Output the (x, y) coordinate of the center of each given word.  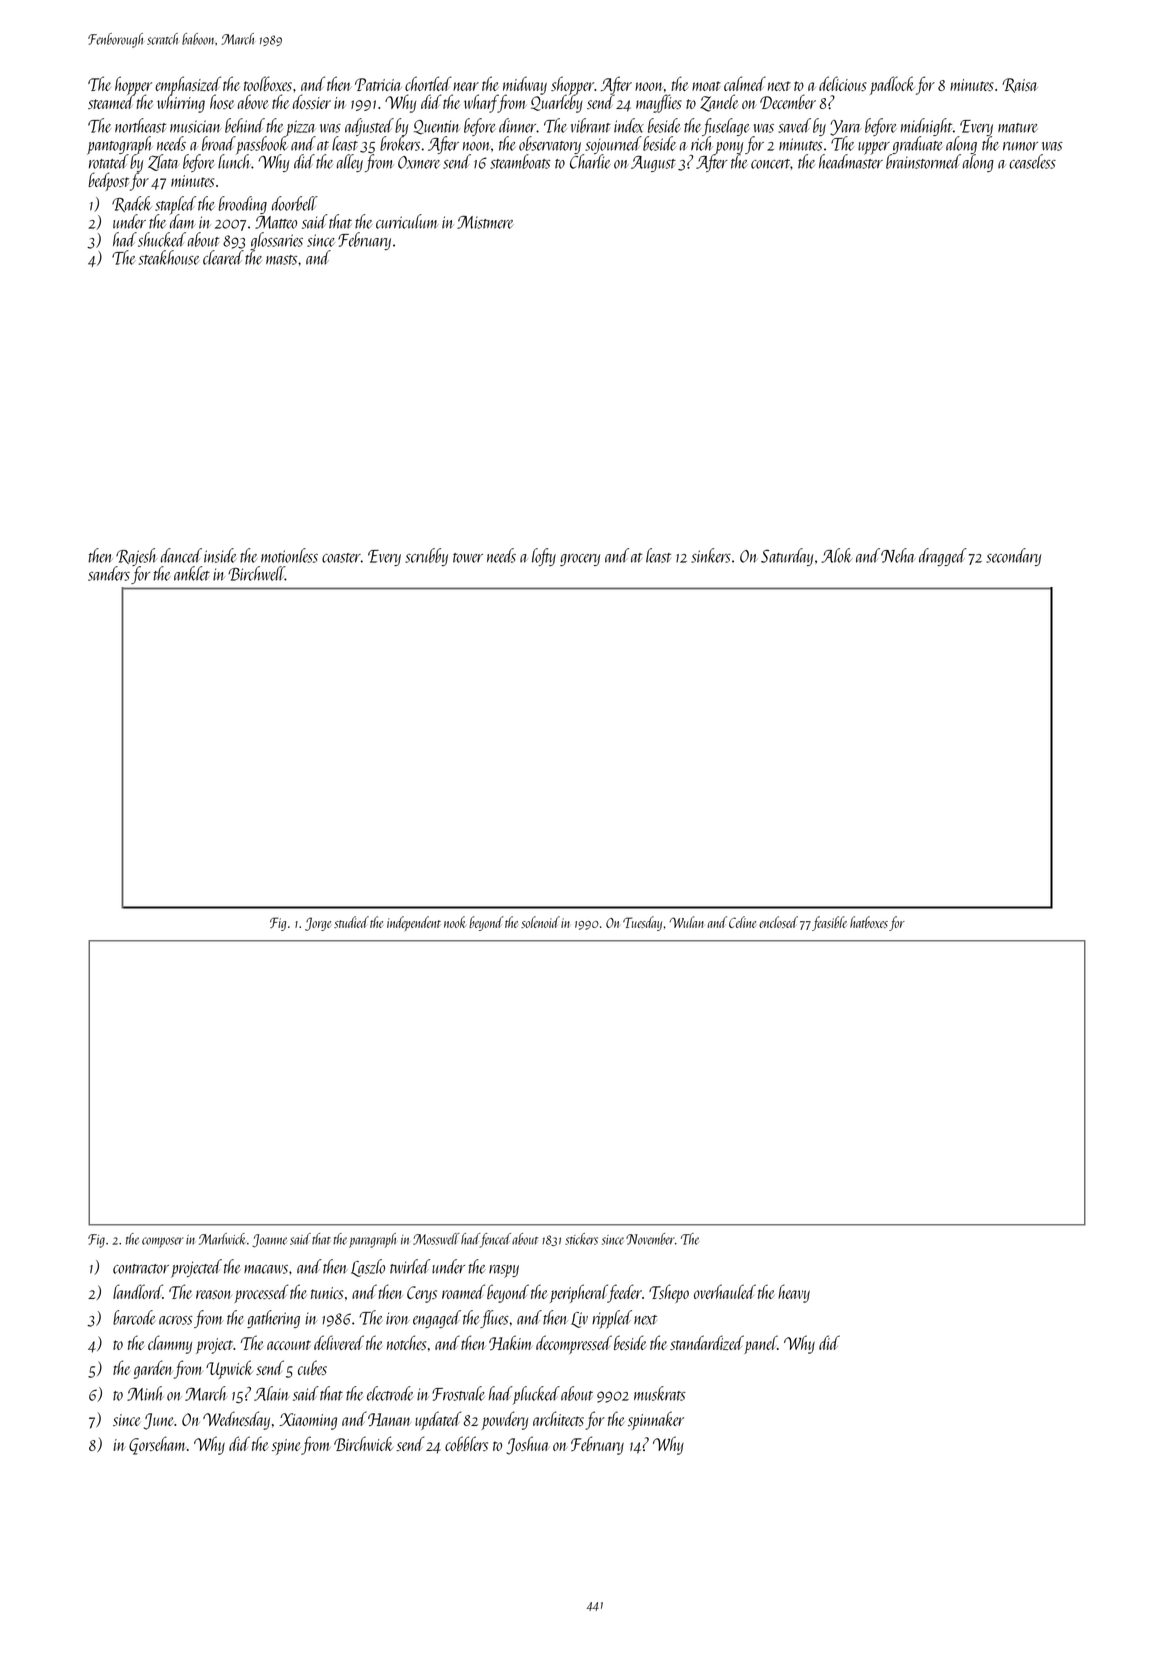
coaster (341, 558)
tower (468, 558)
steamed (111, 102)
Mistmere (485, 222)
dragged (943, 557)
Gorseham (157, 1445)
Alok (836, 555)
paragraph (372, 1240)
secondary (1013, 557)
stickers (581, 1239)
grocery (580, 560)
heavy (794, 1293)
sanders (109, 573)
